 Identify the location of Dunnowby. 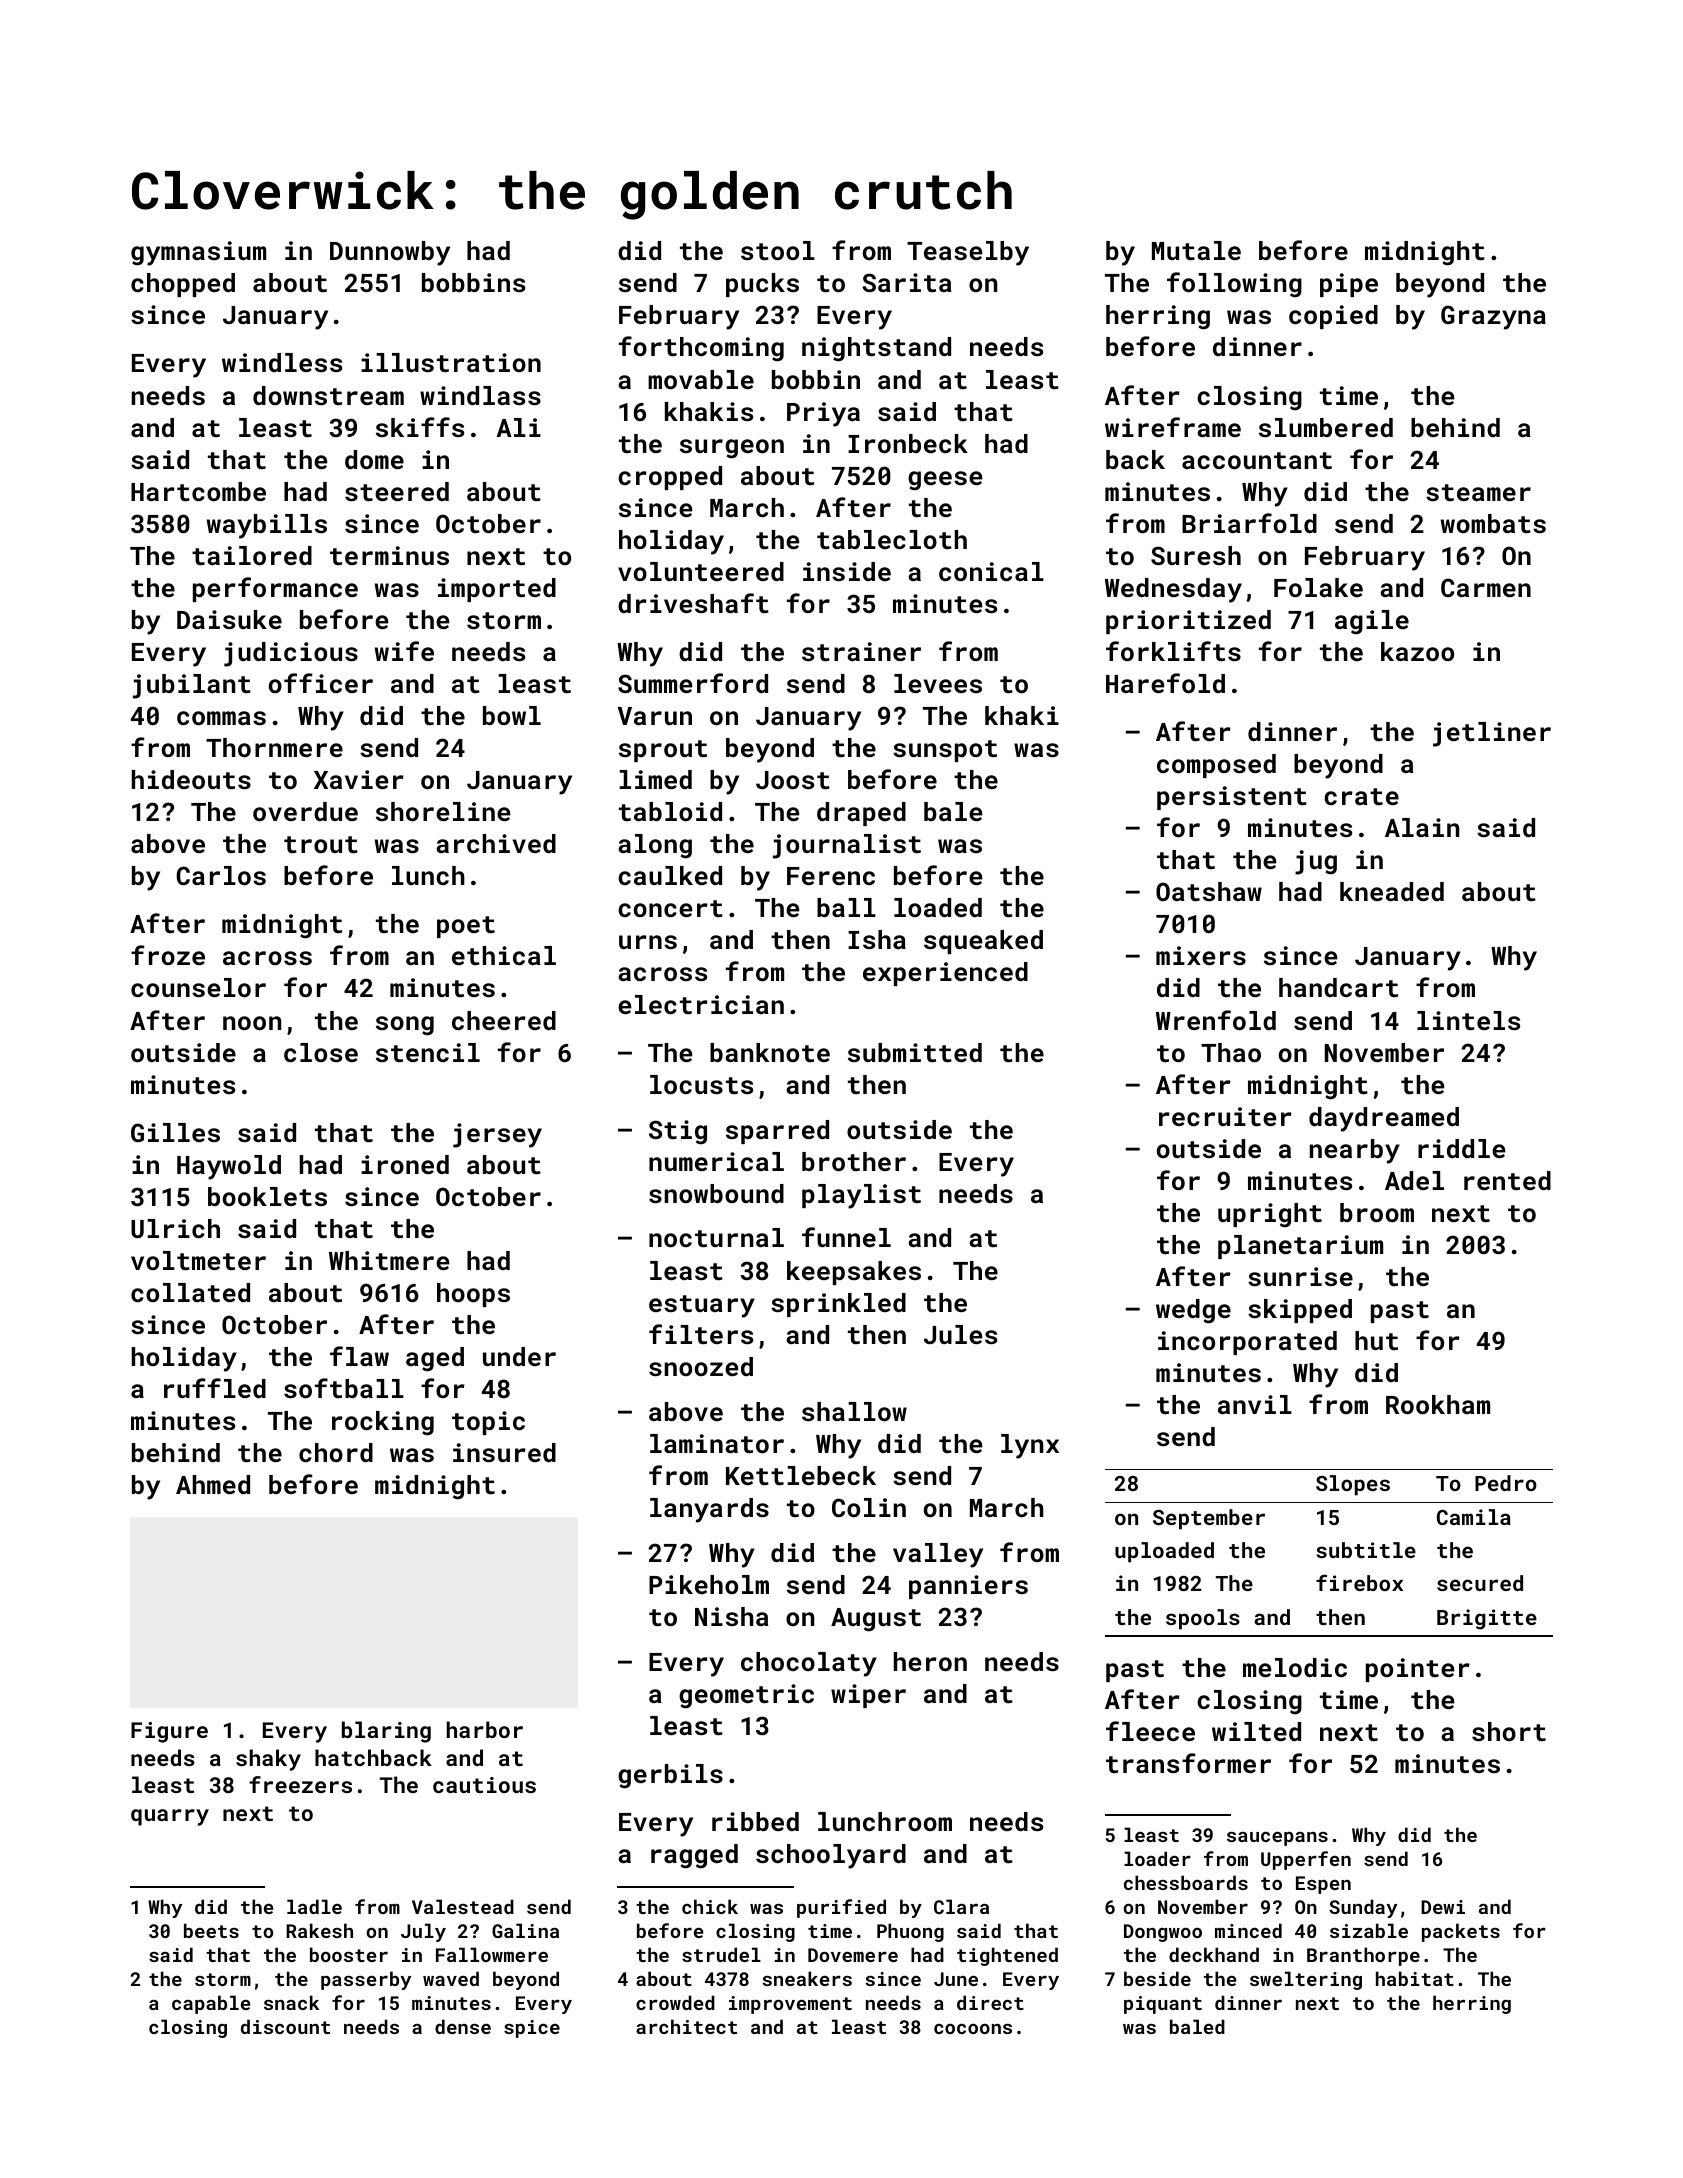
(390, 253).
